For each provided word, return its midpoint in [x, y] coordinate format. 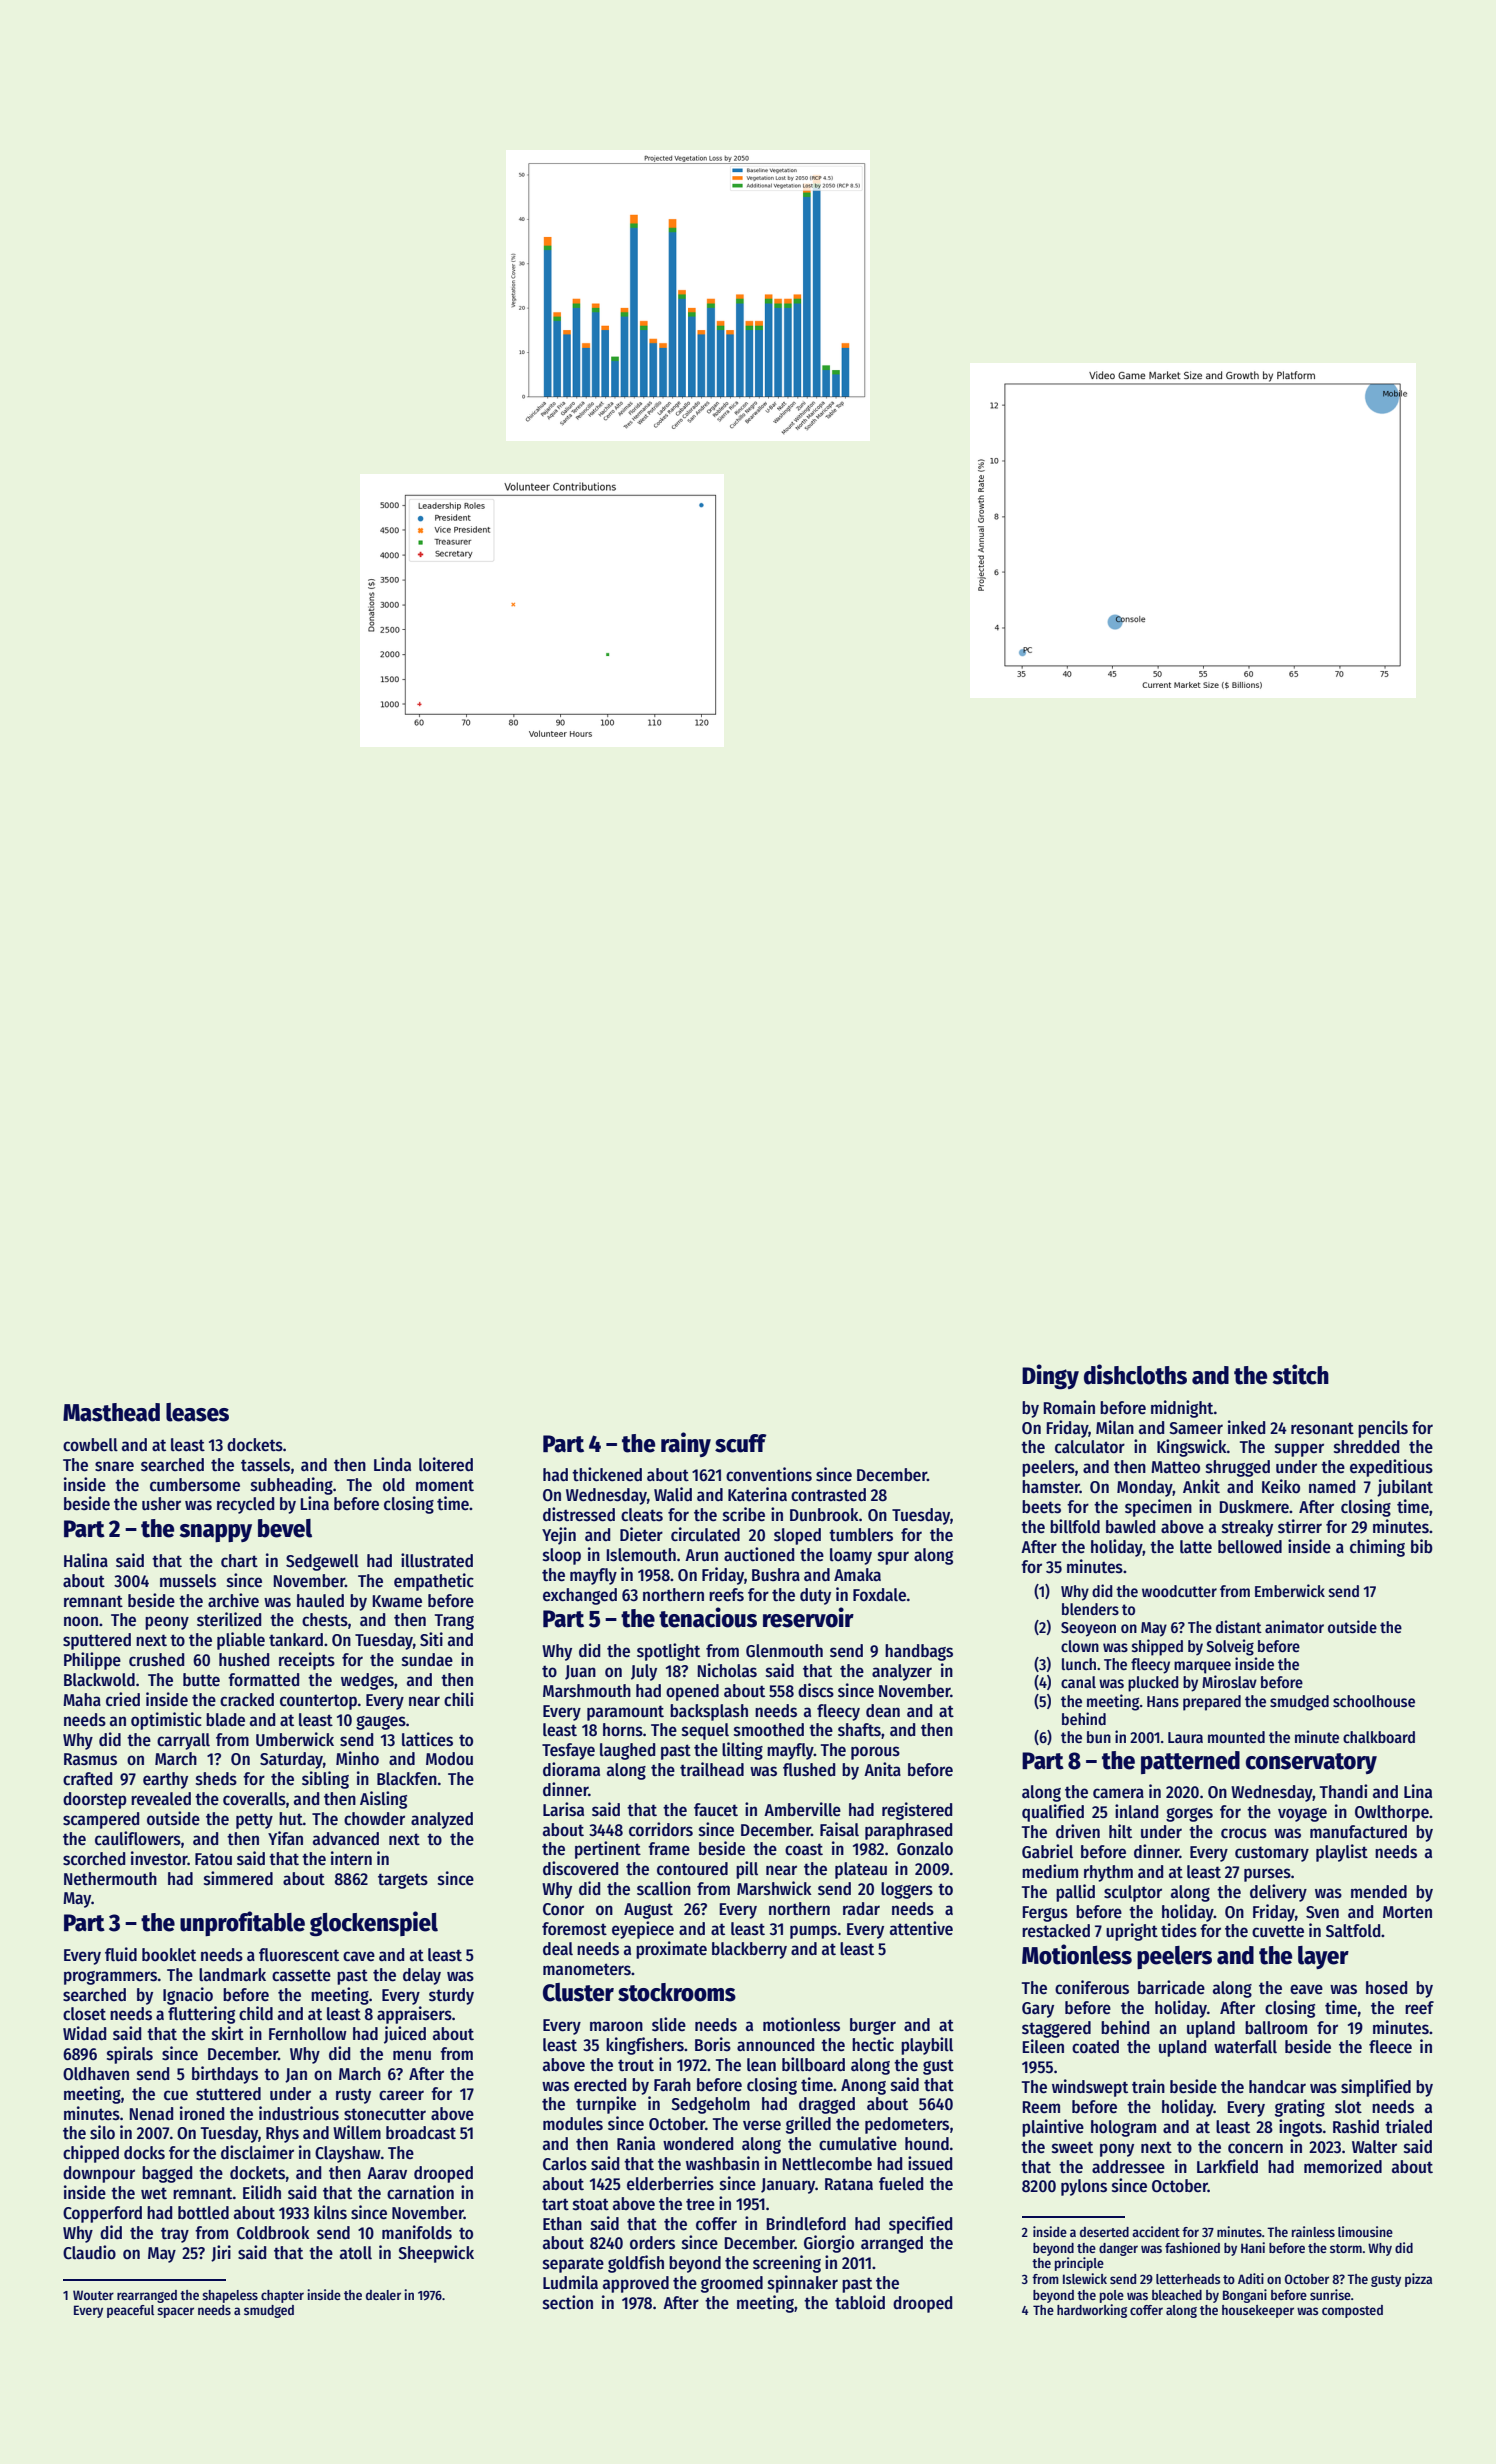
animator [1294, 1626]
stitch [1300, 1374]
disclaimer [257, 2152]
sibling [325, 1780]
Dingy [1050, 1377]
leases [197, 1412]
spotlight [668, 1652]
